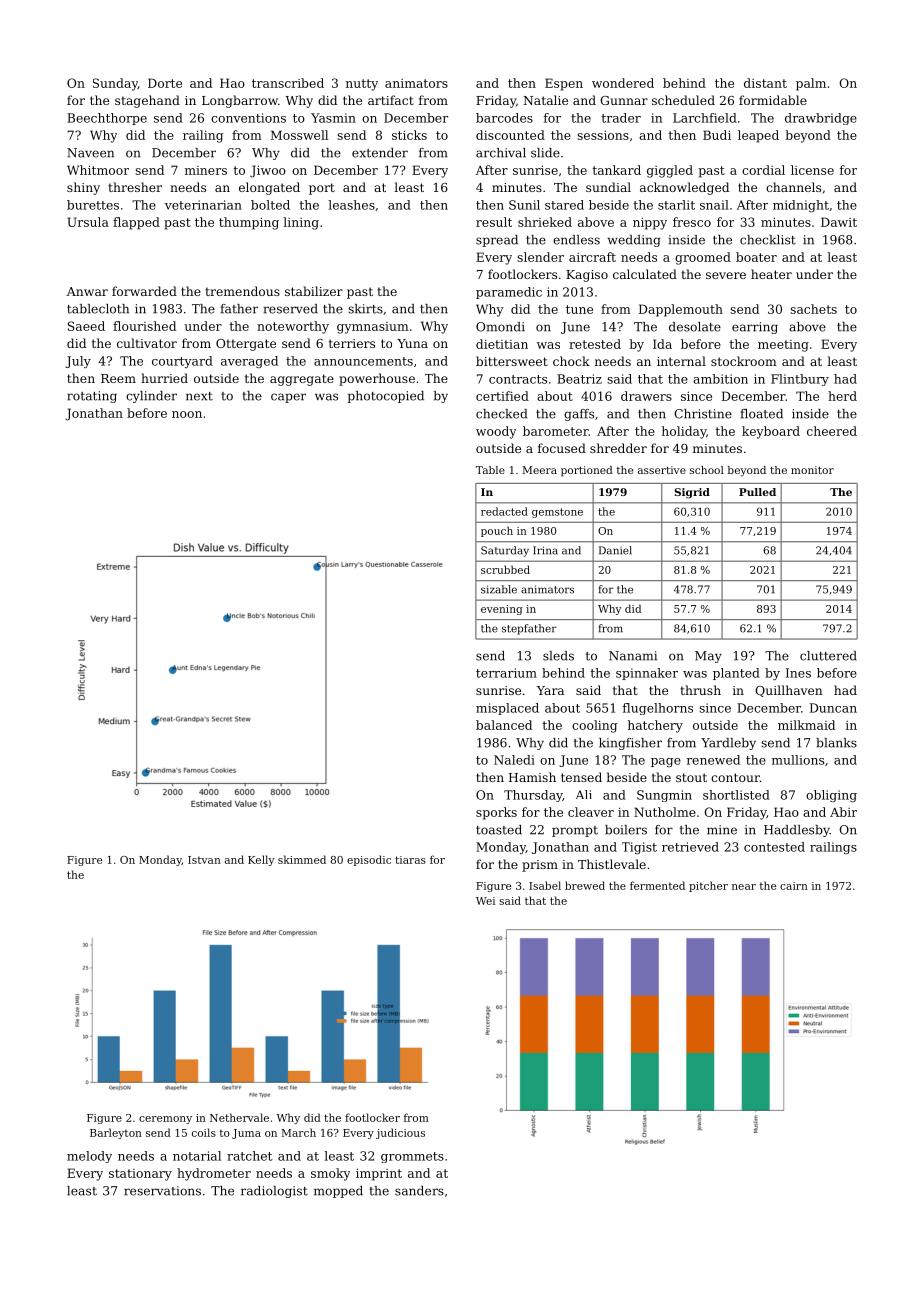 This screenshot has height=1308, width=924. What do you see at coordinates (744, 887) in the screenshot?
I see `near` at bounding box center [744, 887].
